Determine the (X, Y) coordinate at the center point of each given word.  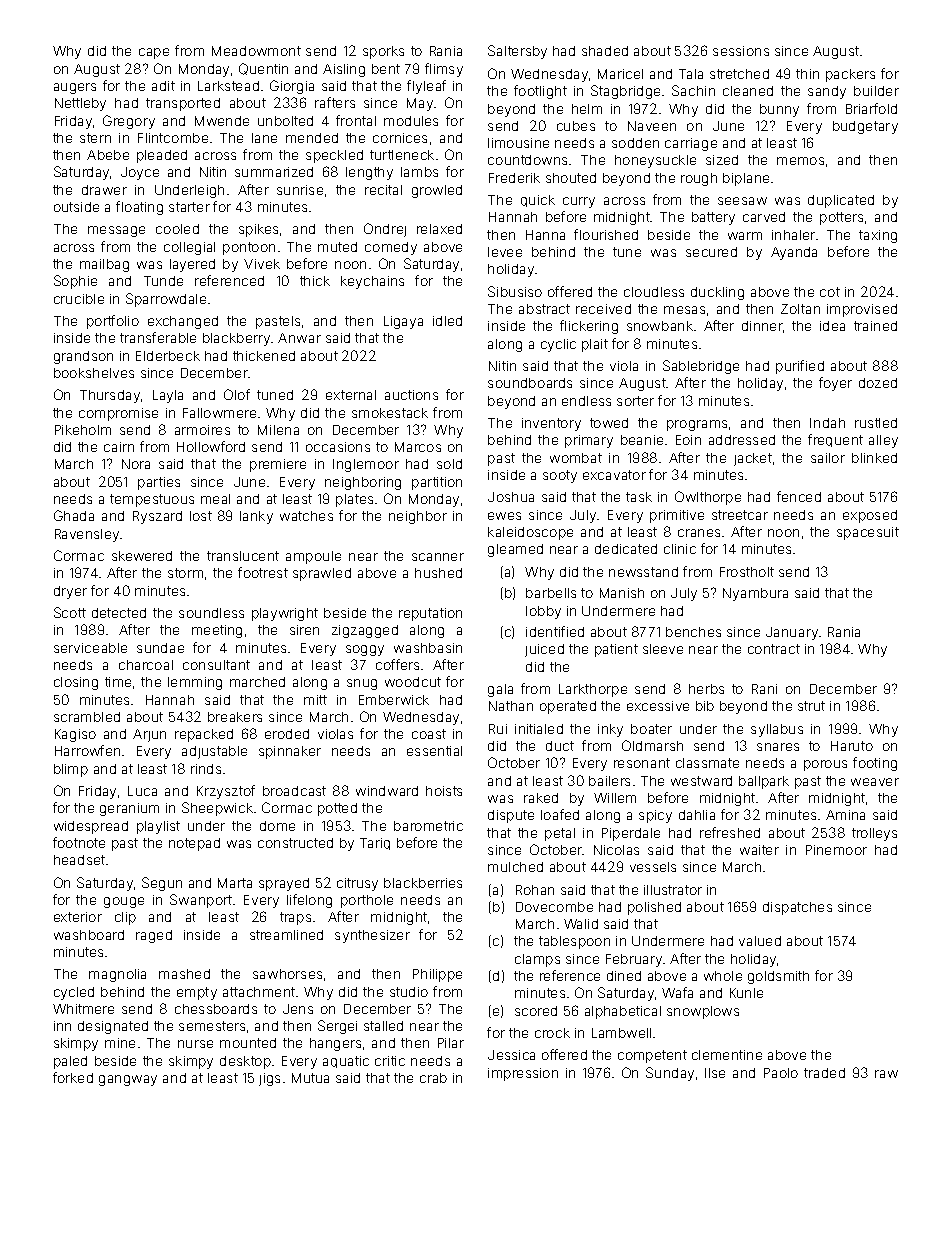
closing (76, 683)
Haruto (852, 746)
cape (154, 53)
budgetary (865, 127)
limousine (518, 143)
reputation (430, 614)
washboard (89, 935)
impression (523, 1074)
